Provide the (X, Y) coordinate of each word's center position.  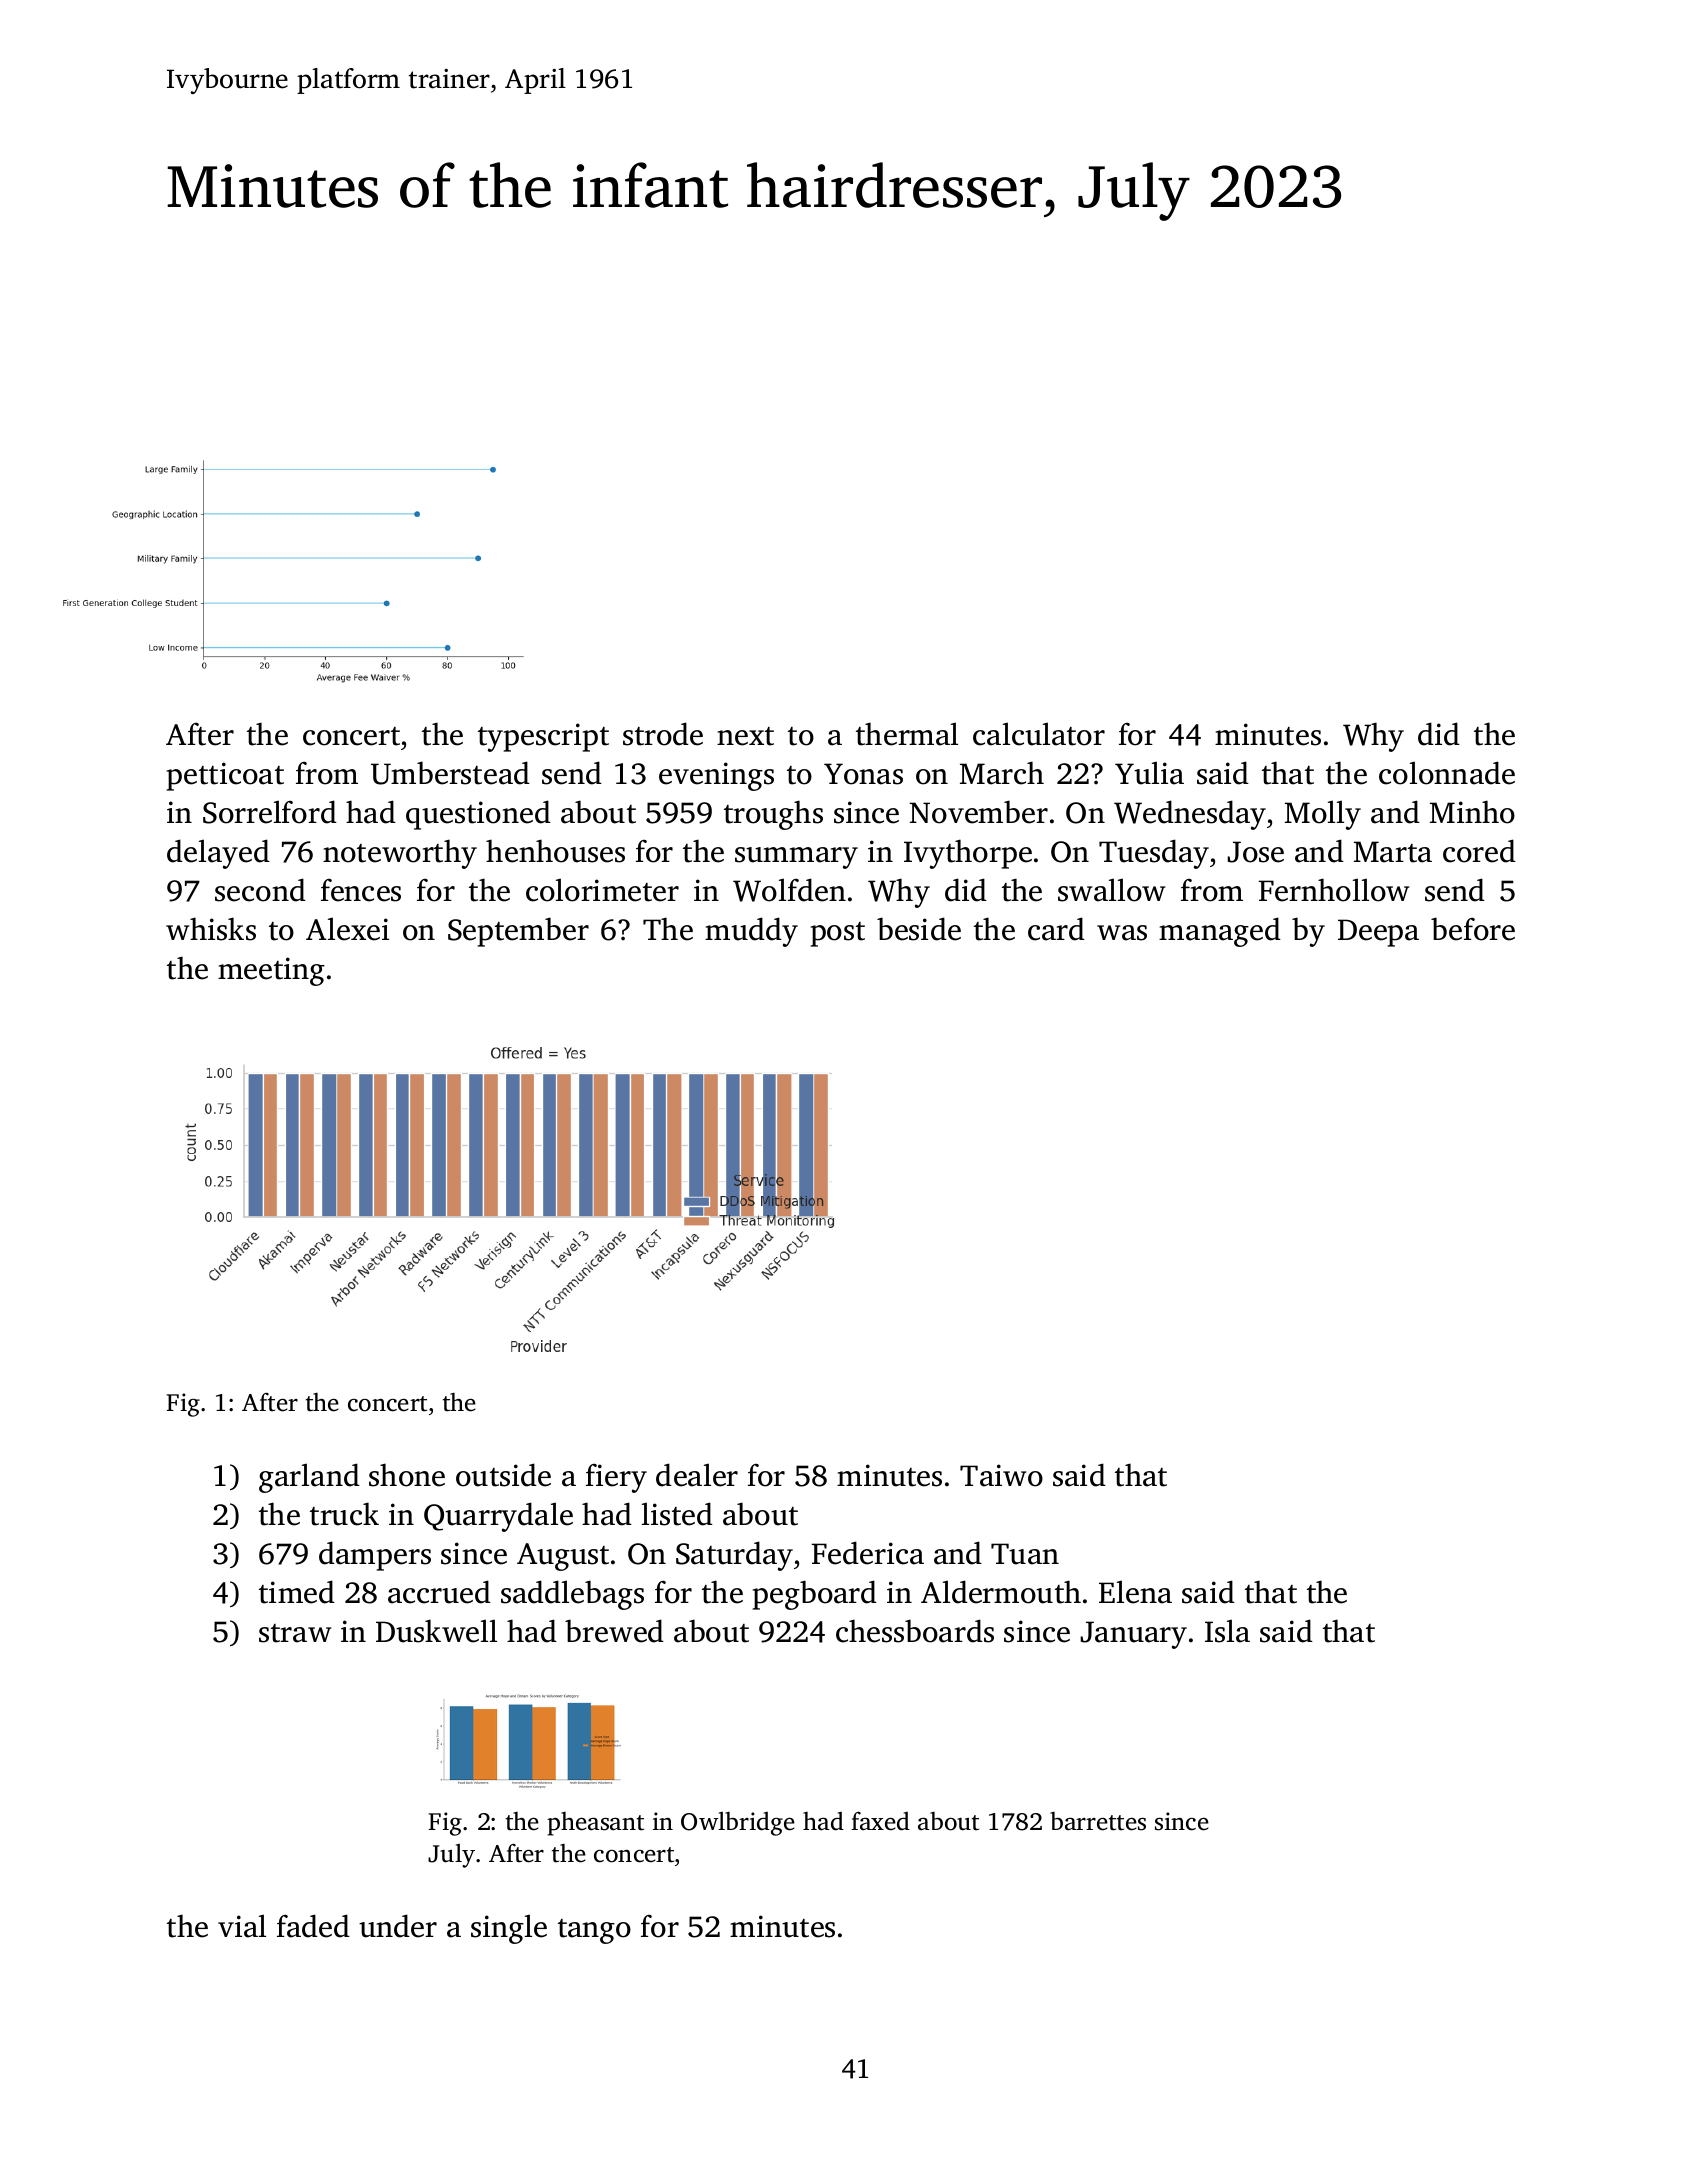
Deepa (1378, 933)
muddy (751, 932)
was (1122, 933)
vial (242, 1926)
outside (503, 1475)
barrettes (1098, 1821)
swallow (1111, 890)
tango (594, 1931)
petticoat (225, 776)
